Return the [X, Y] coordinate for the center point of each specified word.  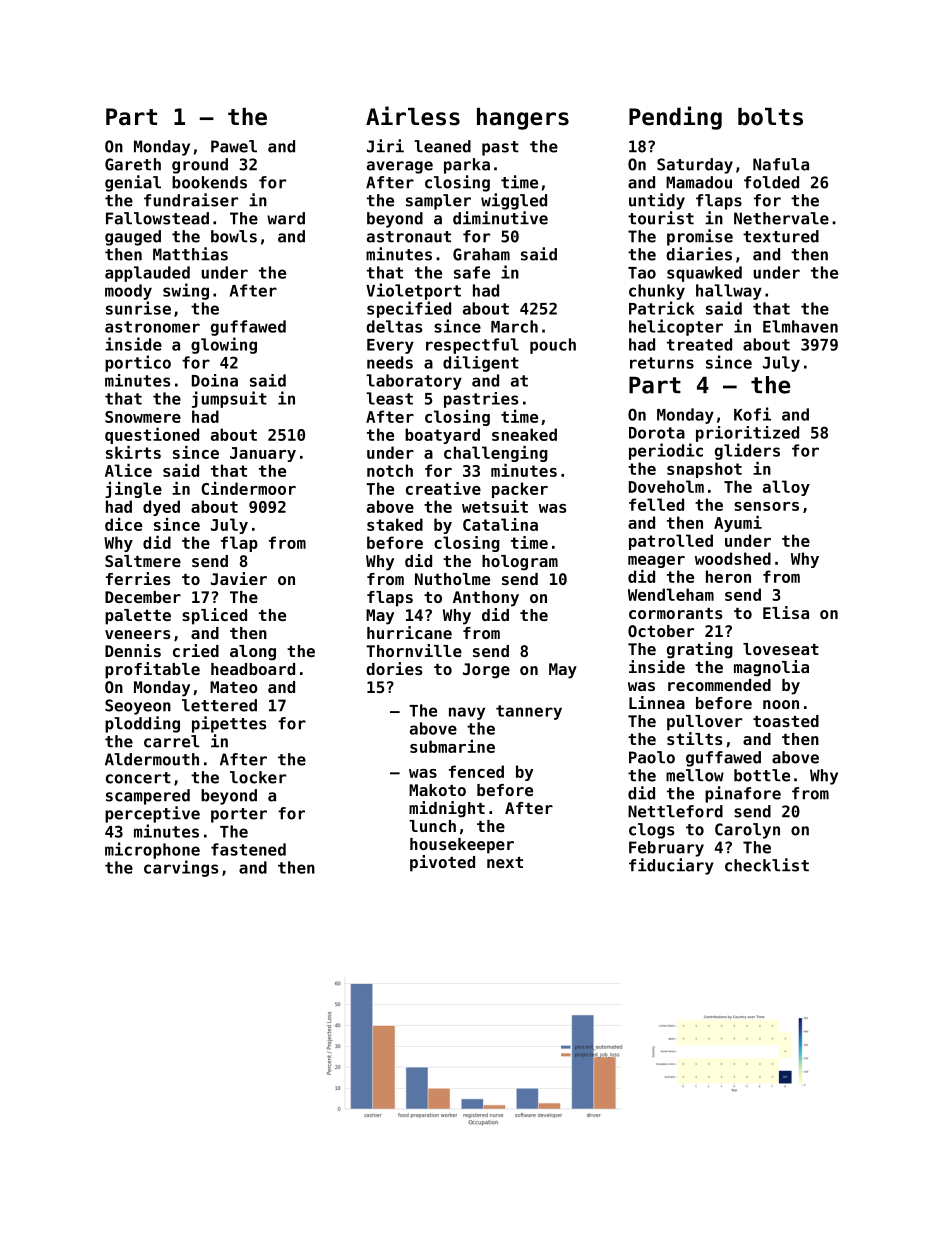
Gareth [133, 164]
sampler [438, 202]
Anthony [486, 599]
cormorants [676, 613]
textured [781, 236]
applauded [147, 274]
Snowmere [143, 417]
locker [258, 777]
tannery [529, 712]
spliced [214, 616]
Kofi [752, 414]
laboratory [414, 382]
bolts [770, 117]
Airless [413, 116]
